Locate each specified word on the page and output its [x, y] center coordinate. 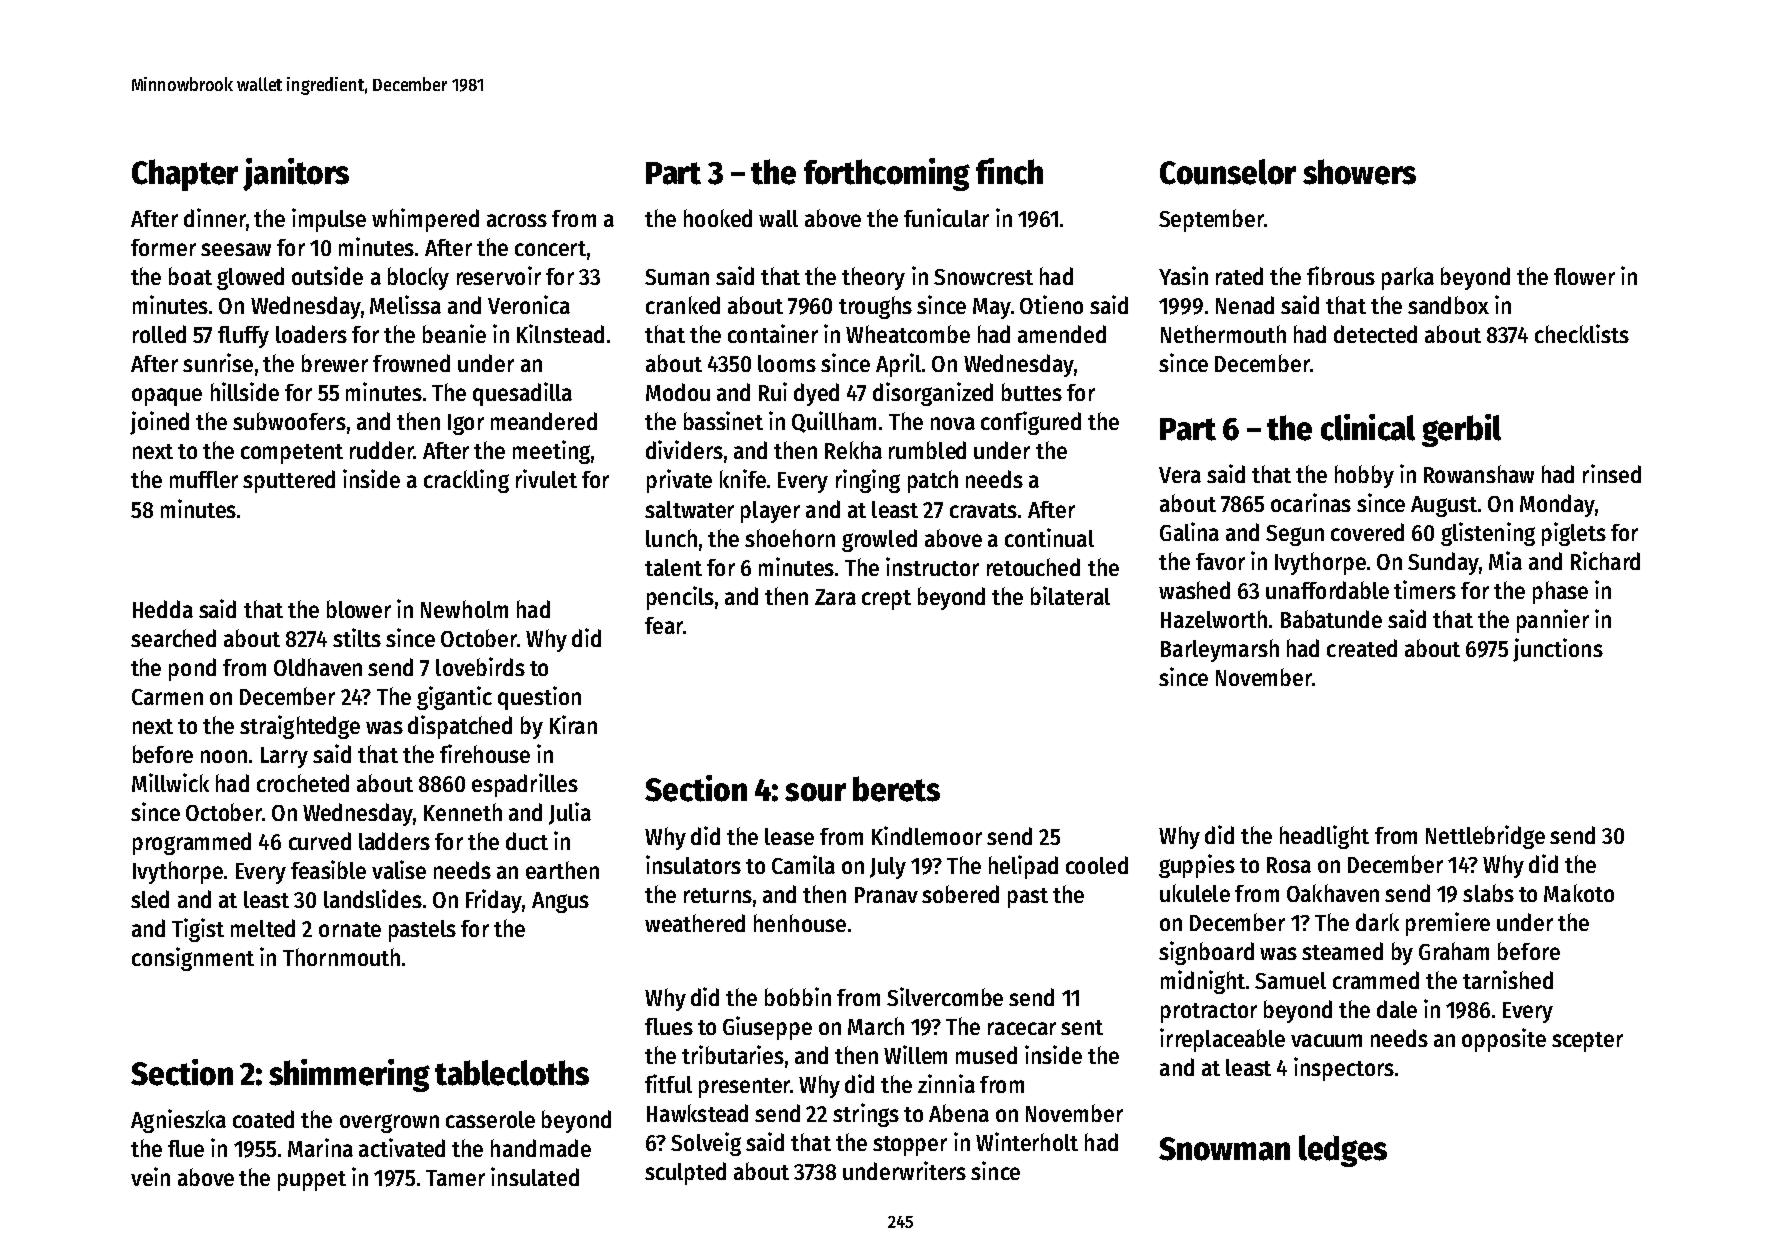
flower [1584, 276]
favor [1220, 561]
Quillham [834, 422]
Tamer [455, 1178]
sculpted [685, 1173]
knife [743, 478]
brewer [335, 363]
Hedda [163, 609]
